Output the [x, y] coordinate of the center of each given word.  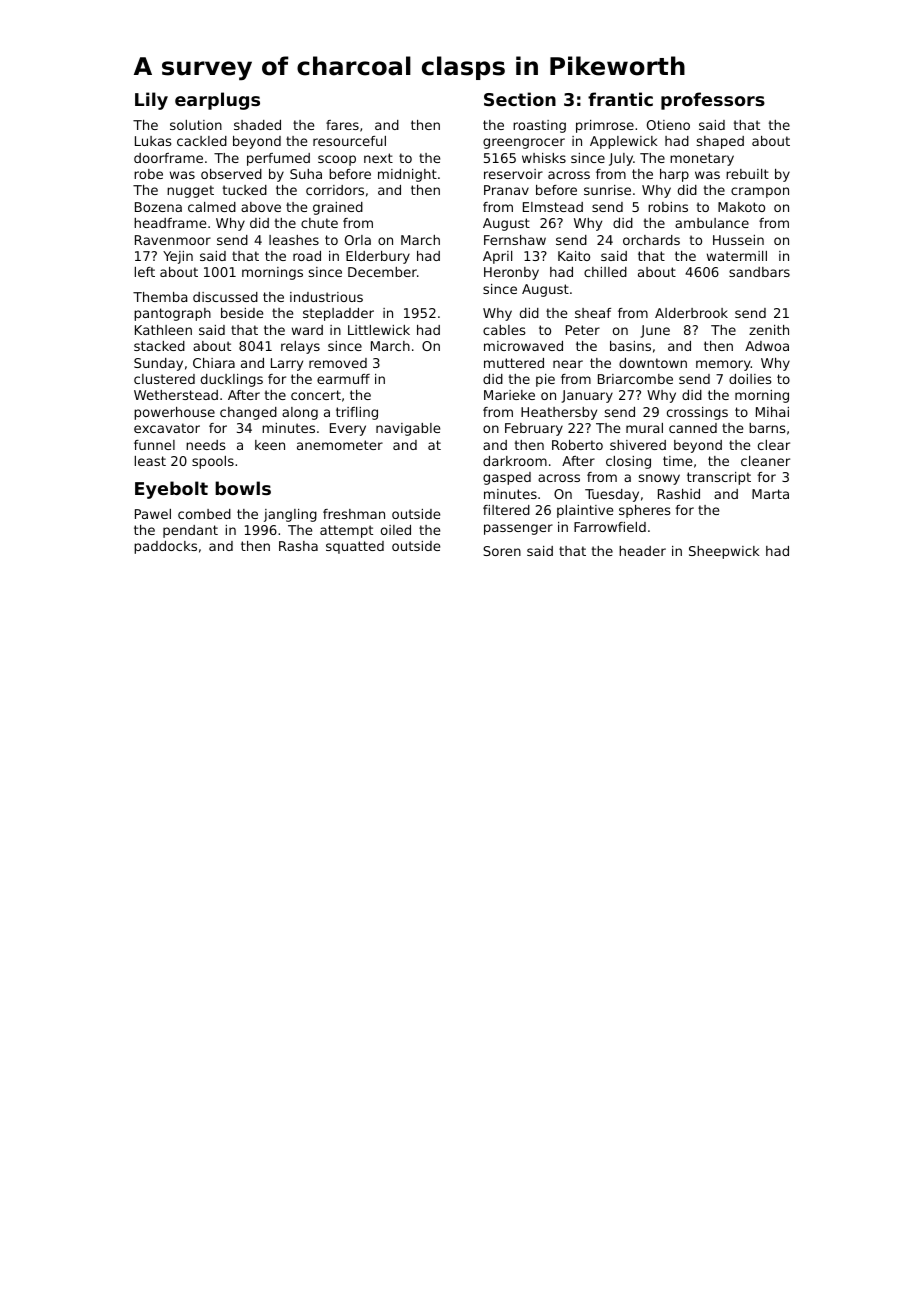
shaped [720, 142]
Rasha [298, 546]
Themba [160, 297]
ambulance [712, 223]
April [497, 257]
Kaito [574, 256]
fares [342, 125]
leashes [294, 240]
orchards [651, 240]
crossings [697, 413]
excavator [167, 428]
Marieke [509, 395]
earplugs [217, 101]
